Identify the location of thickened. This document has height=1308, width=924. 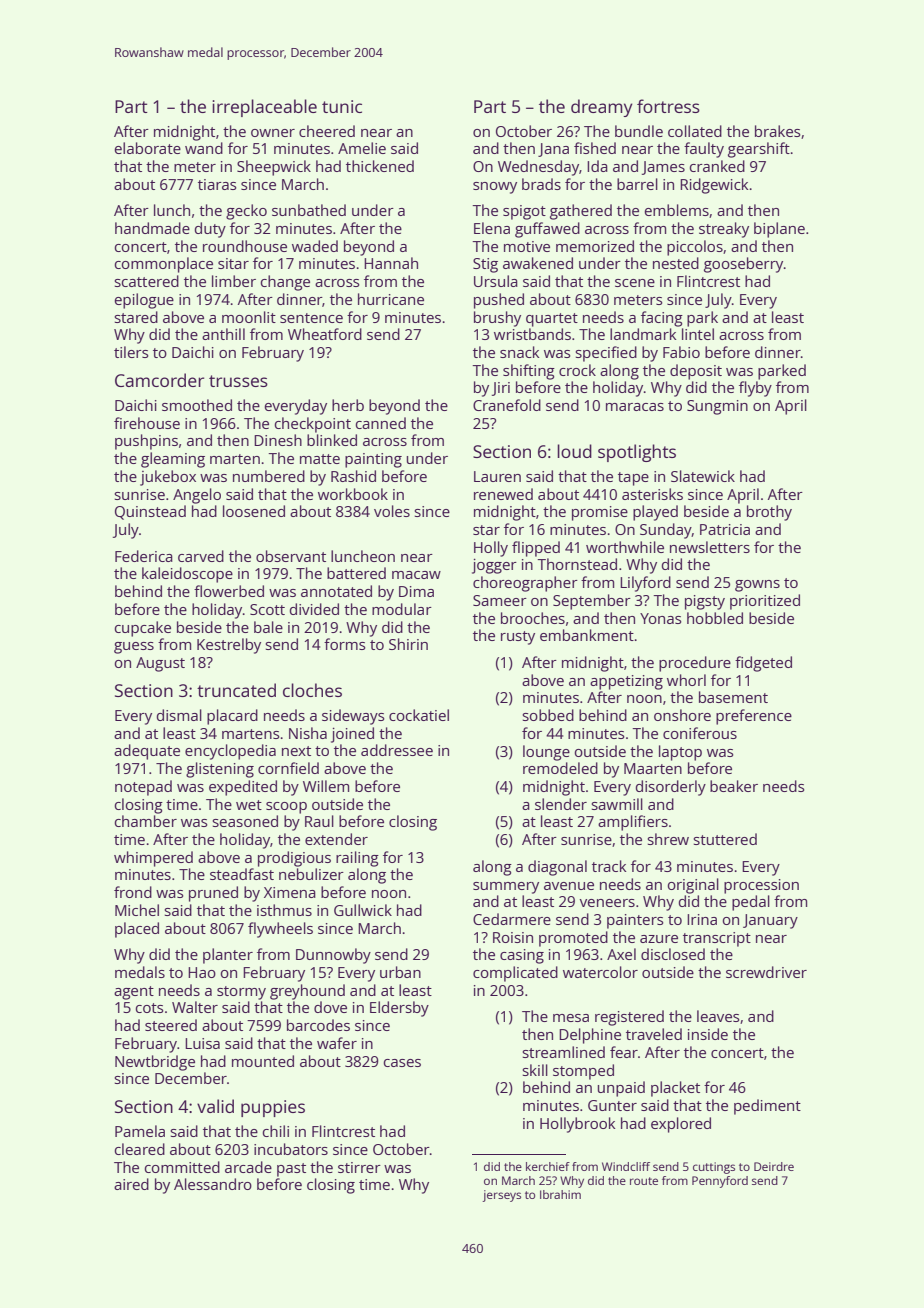
(380, 166).
